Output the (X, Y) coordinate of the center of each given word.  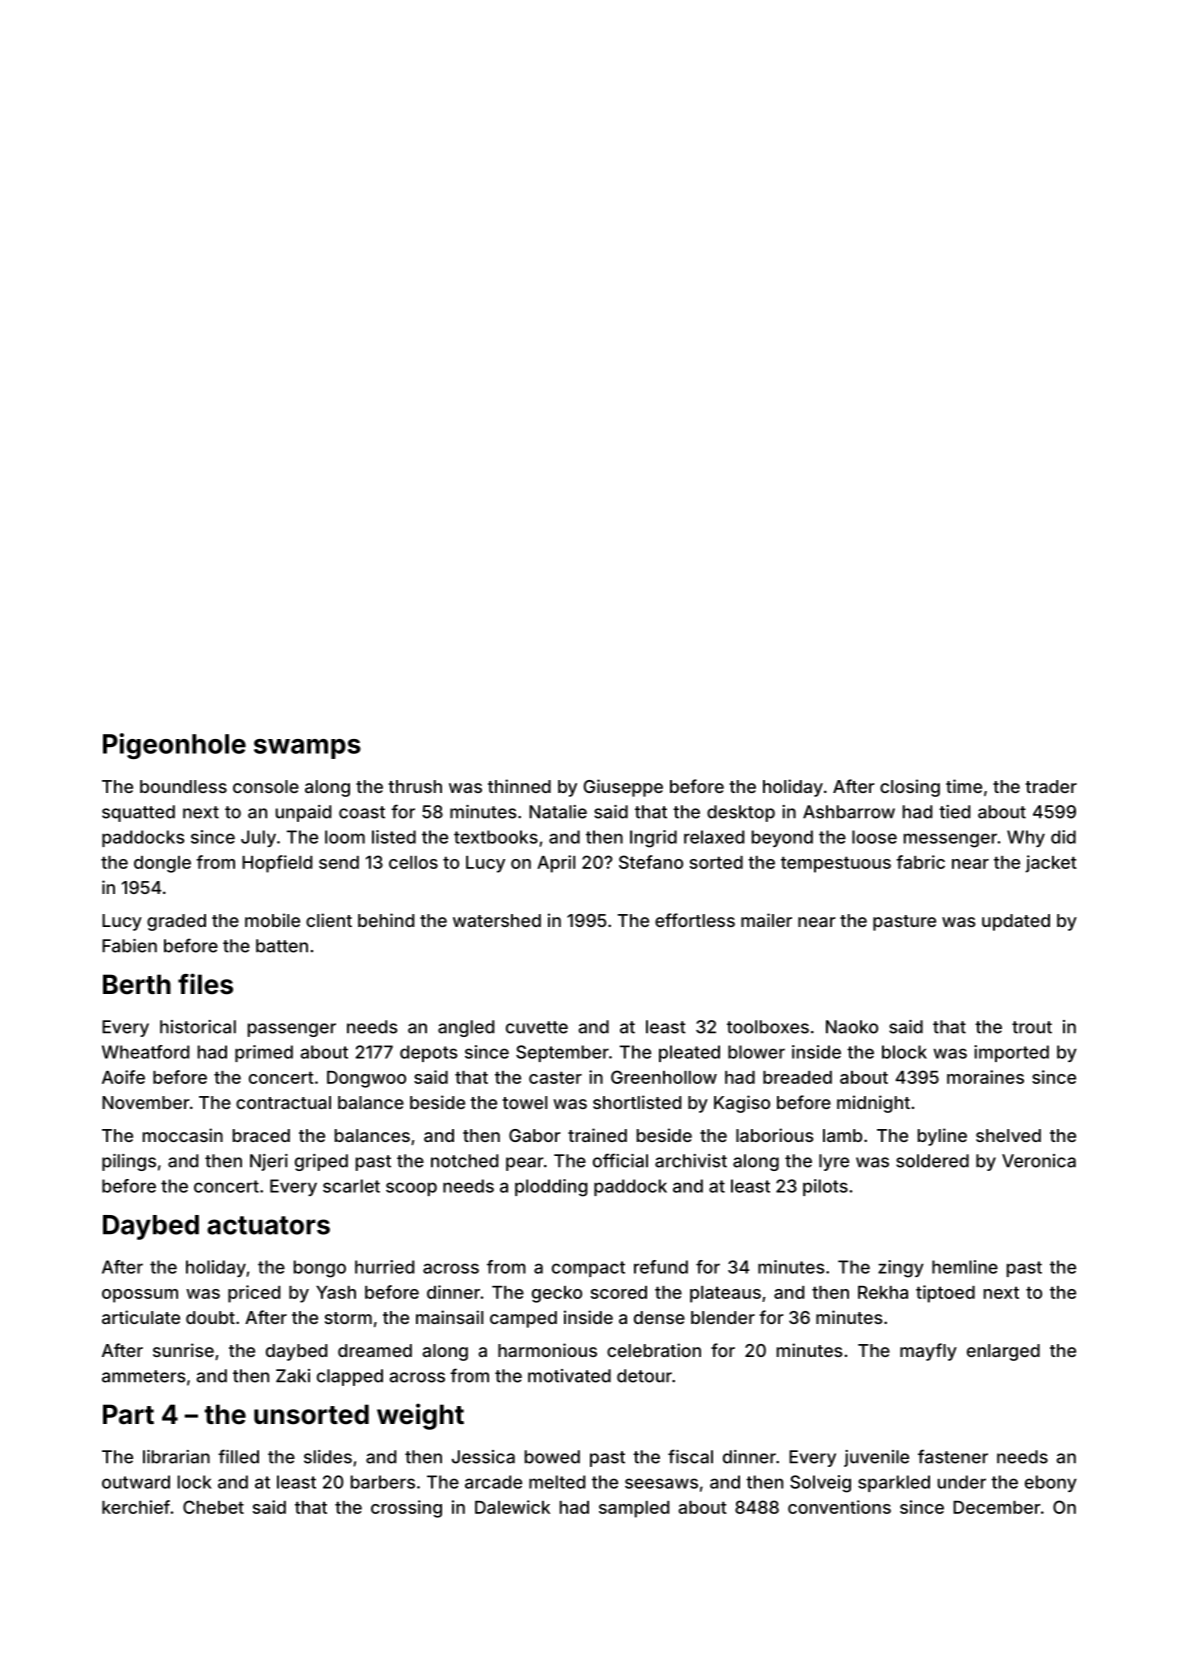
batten (282, 946)
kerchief (136, 1507)
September (562, 1053)
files (205, 984)
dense (659, 1317)
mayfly (928, 1352)
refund (661, 1267)
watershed (497, 920)
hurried (384, 1267)
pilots (825, 1187)
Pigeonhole (174, 746)
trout (1032, 1027)
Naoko (852, 1027)
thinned (519, 786)
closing (910, 788)
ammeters (144, 1376)
